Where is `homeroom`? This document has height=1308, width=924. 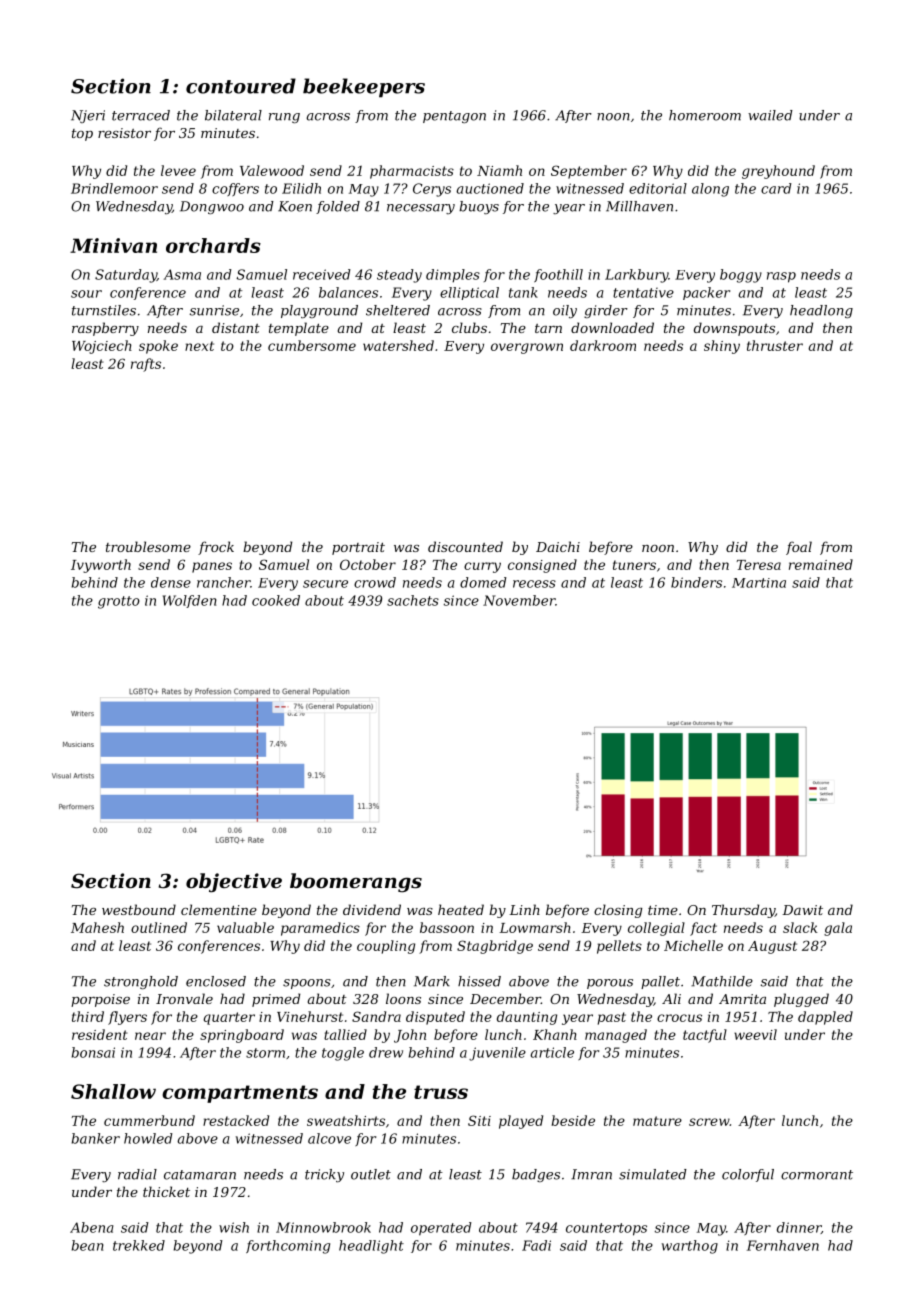 homeroom is located at coordinates (705, 115).
